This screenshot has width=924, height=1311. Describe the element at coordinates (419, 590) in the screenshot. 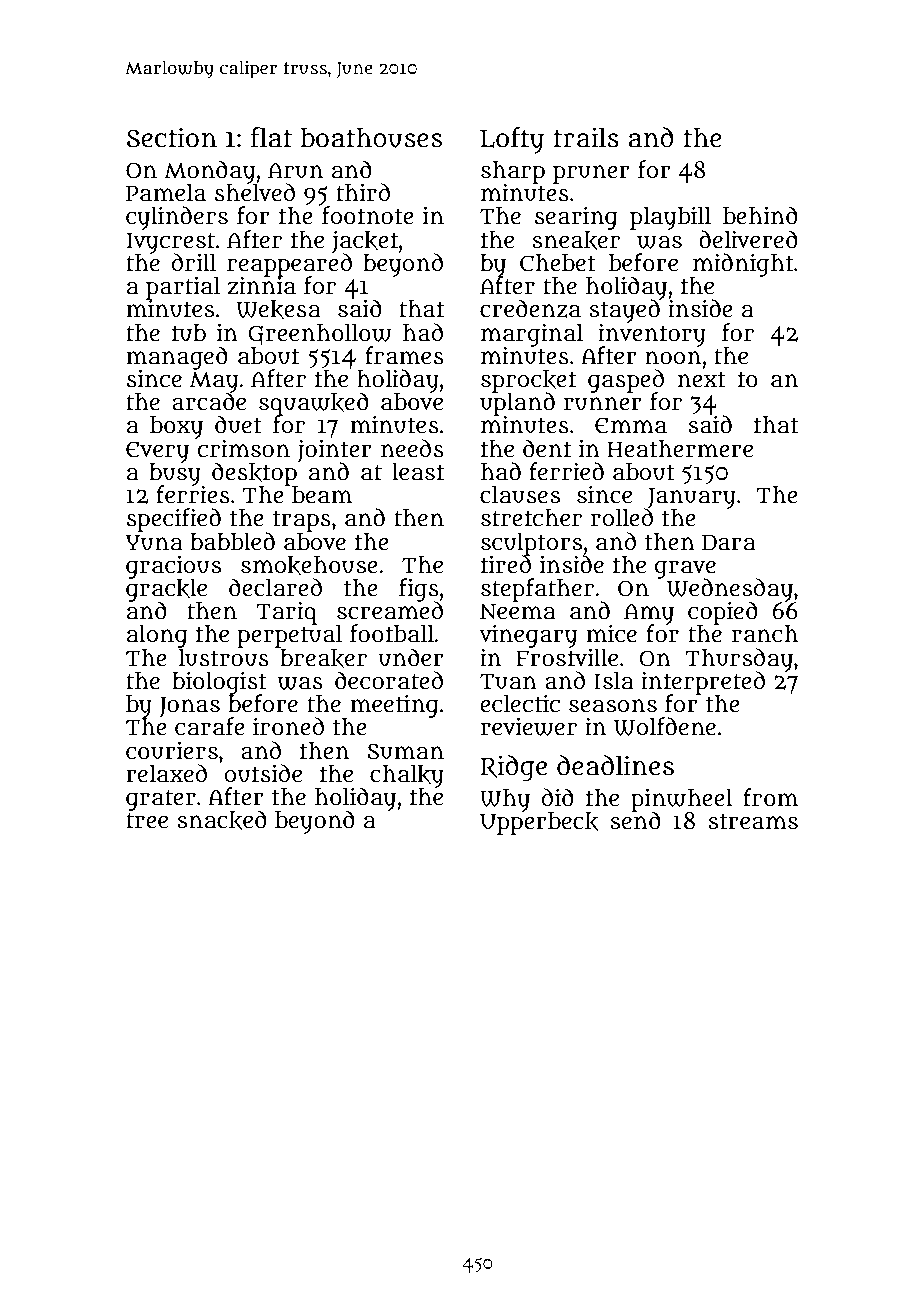

I see `figs` at that location.
